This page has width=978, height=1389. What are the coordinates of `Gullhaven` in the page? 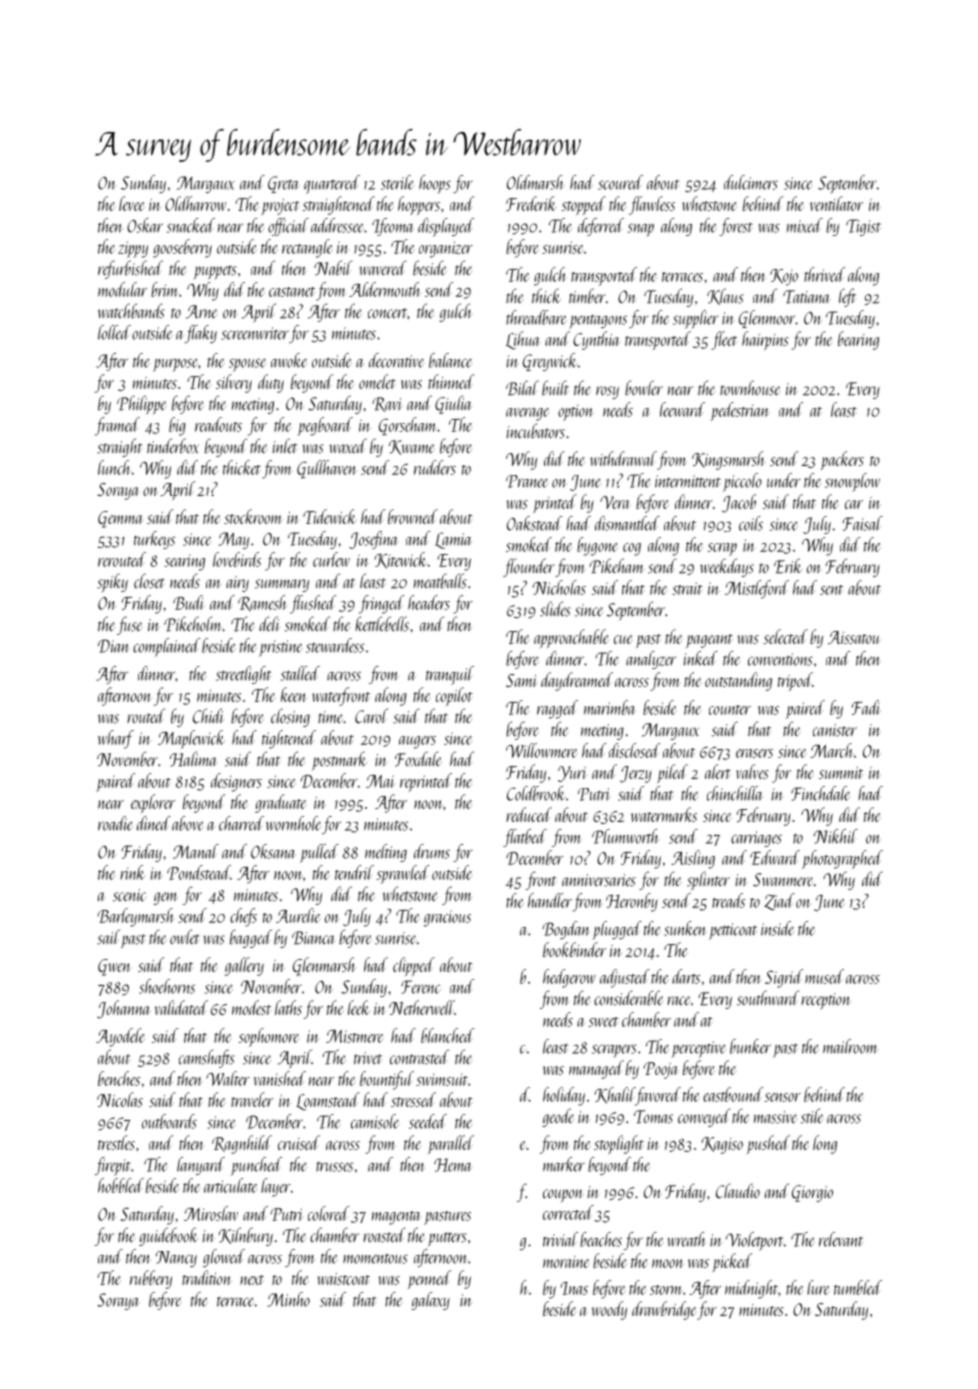 It's located at (327, 469).
